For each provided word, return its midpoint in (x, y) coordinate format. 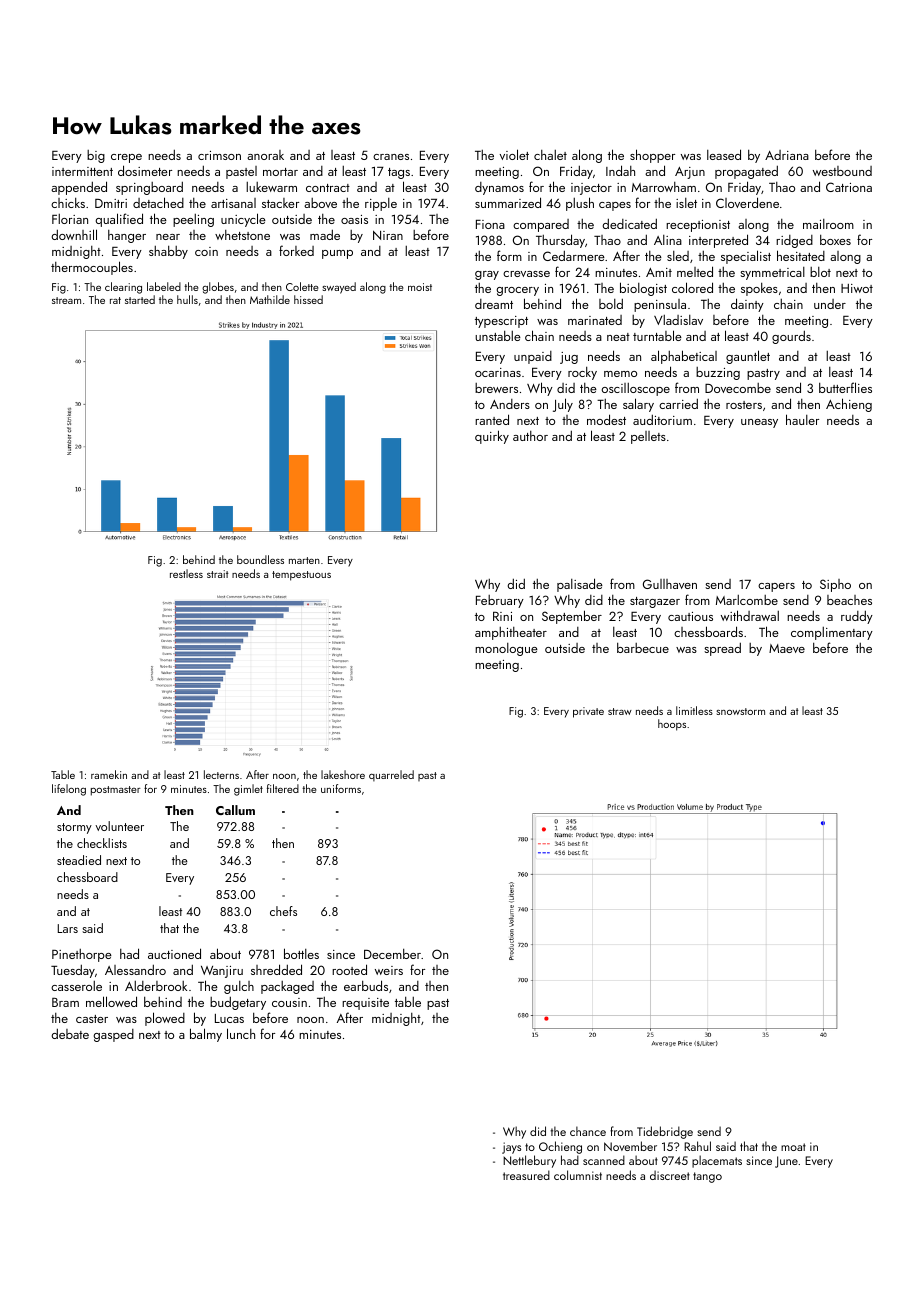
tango (707, 1177)
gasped (114, 1035)
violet (514, 154)
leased (724, 154)
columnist (578, 1175)
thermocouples (92, 268)
